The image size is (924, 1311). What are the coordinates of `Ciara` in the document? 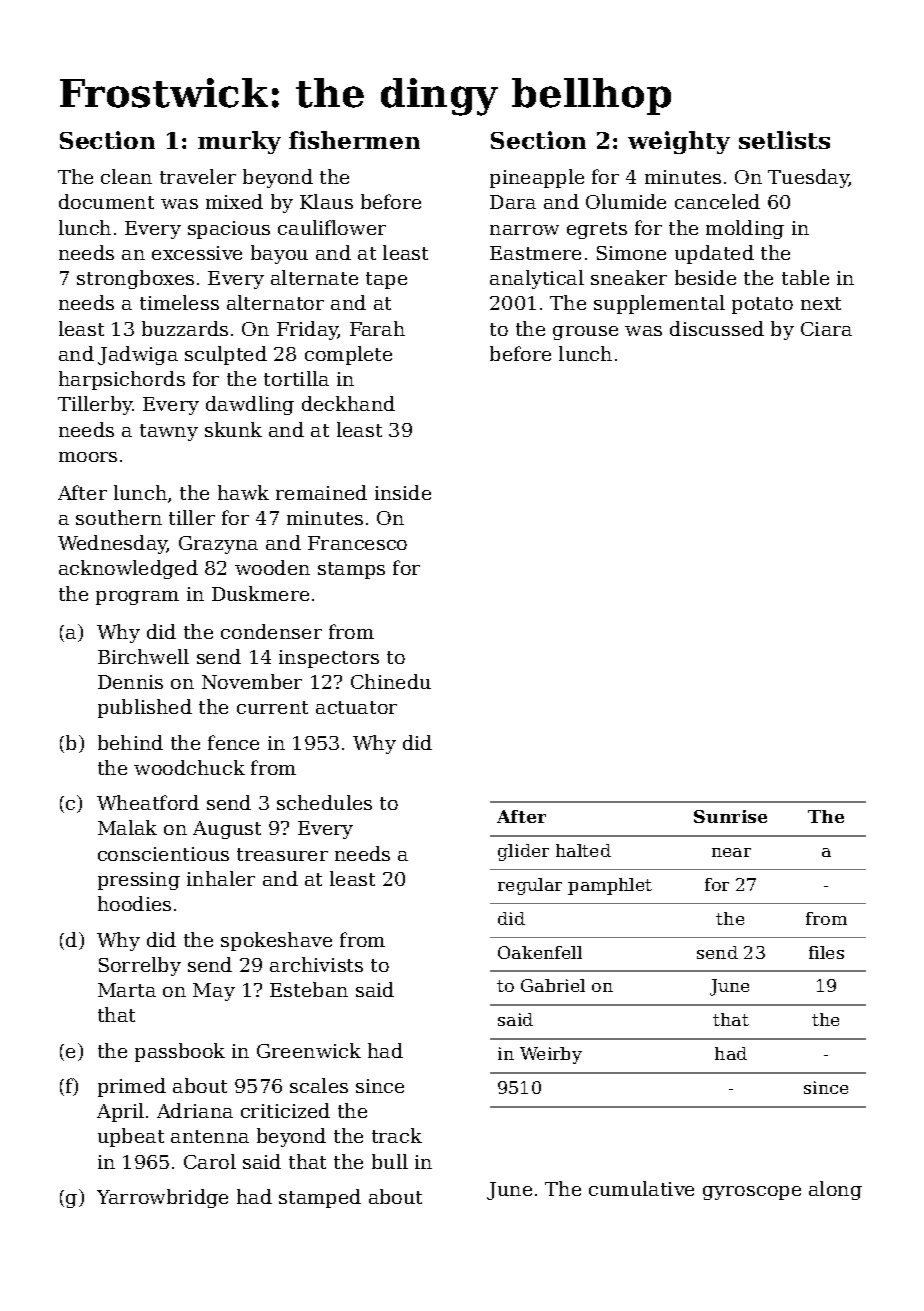 It's located at (826, 329).
